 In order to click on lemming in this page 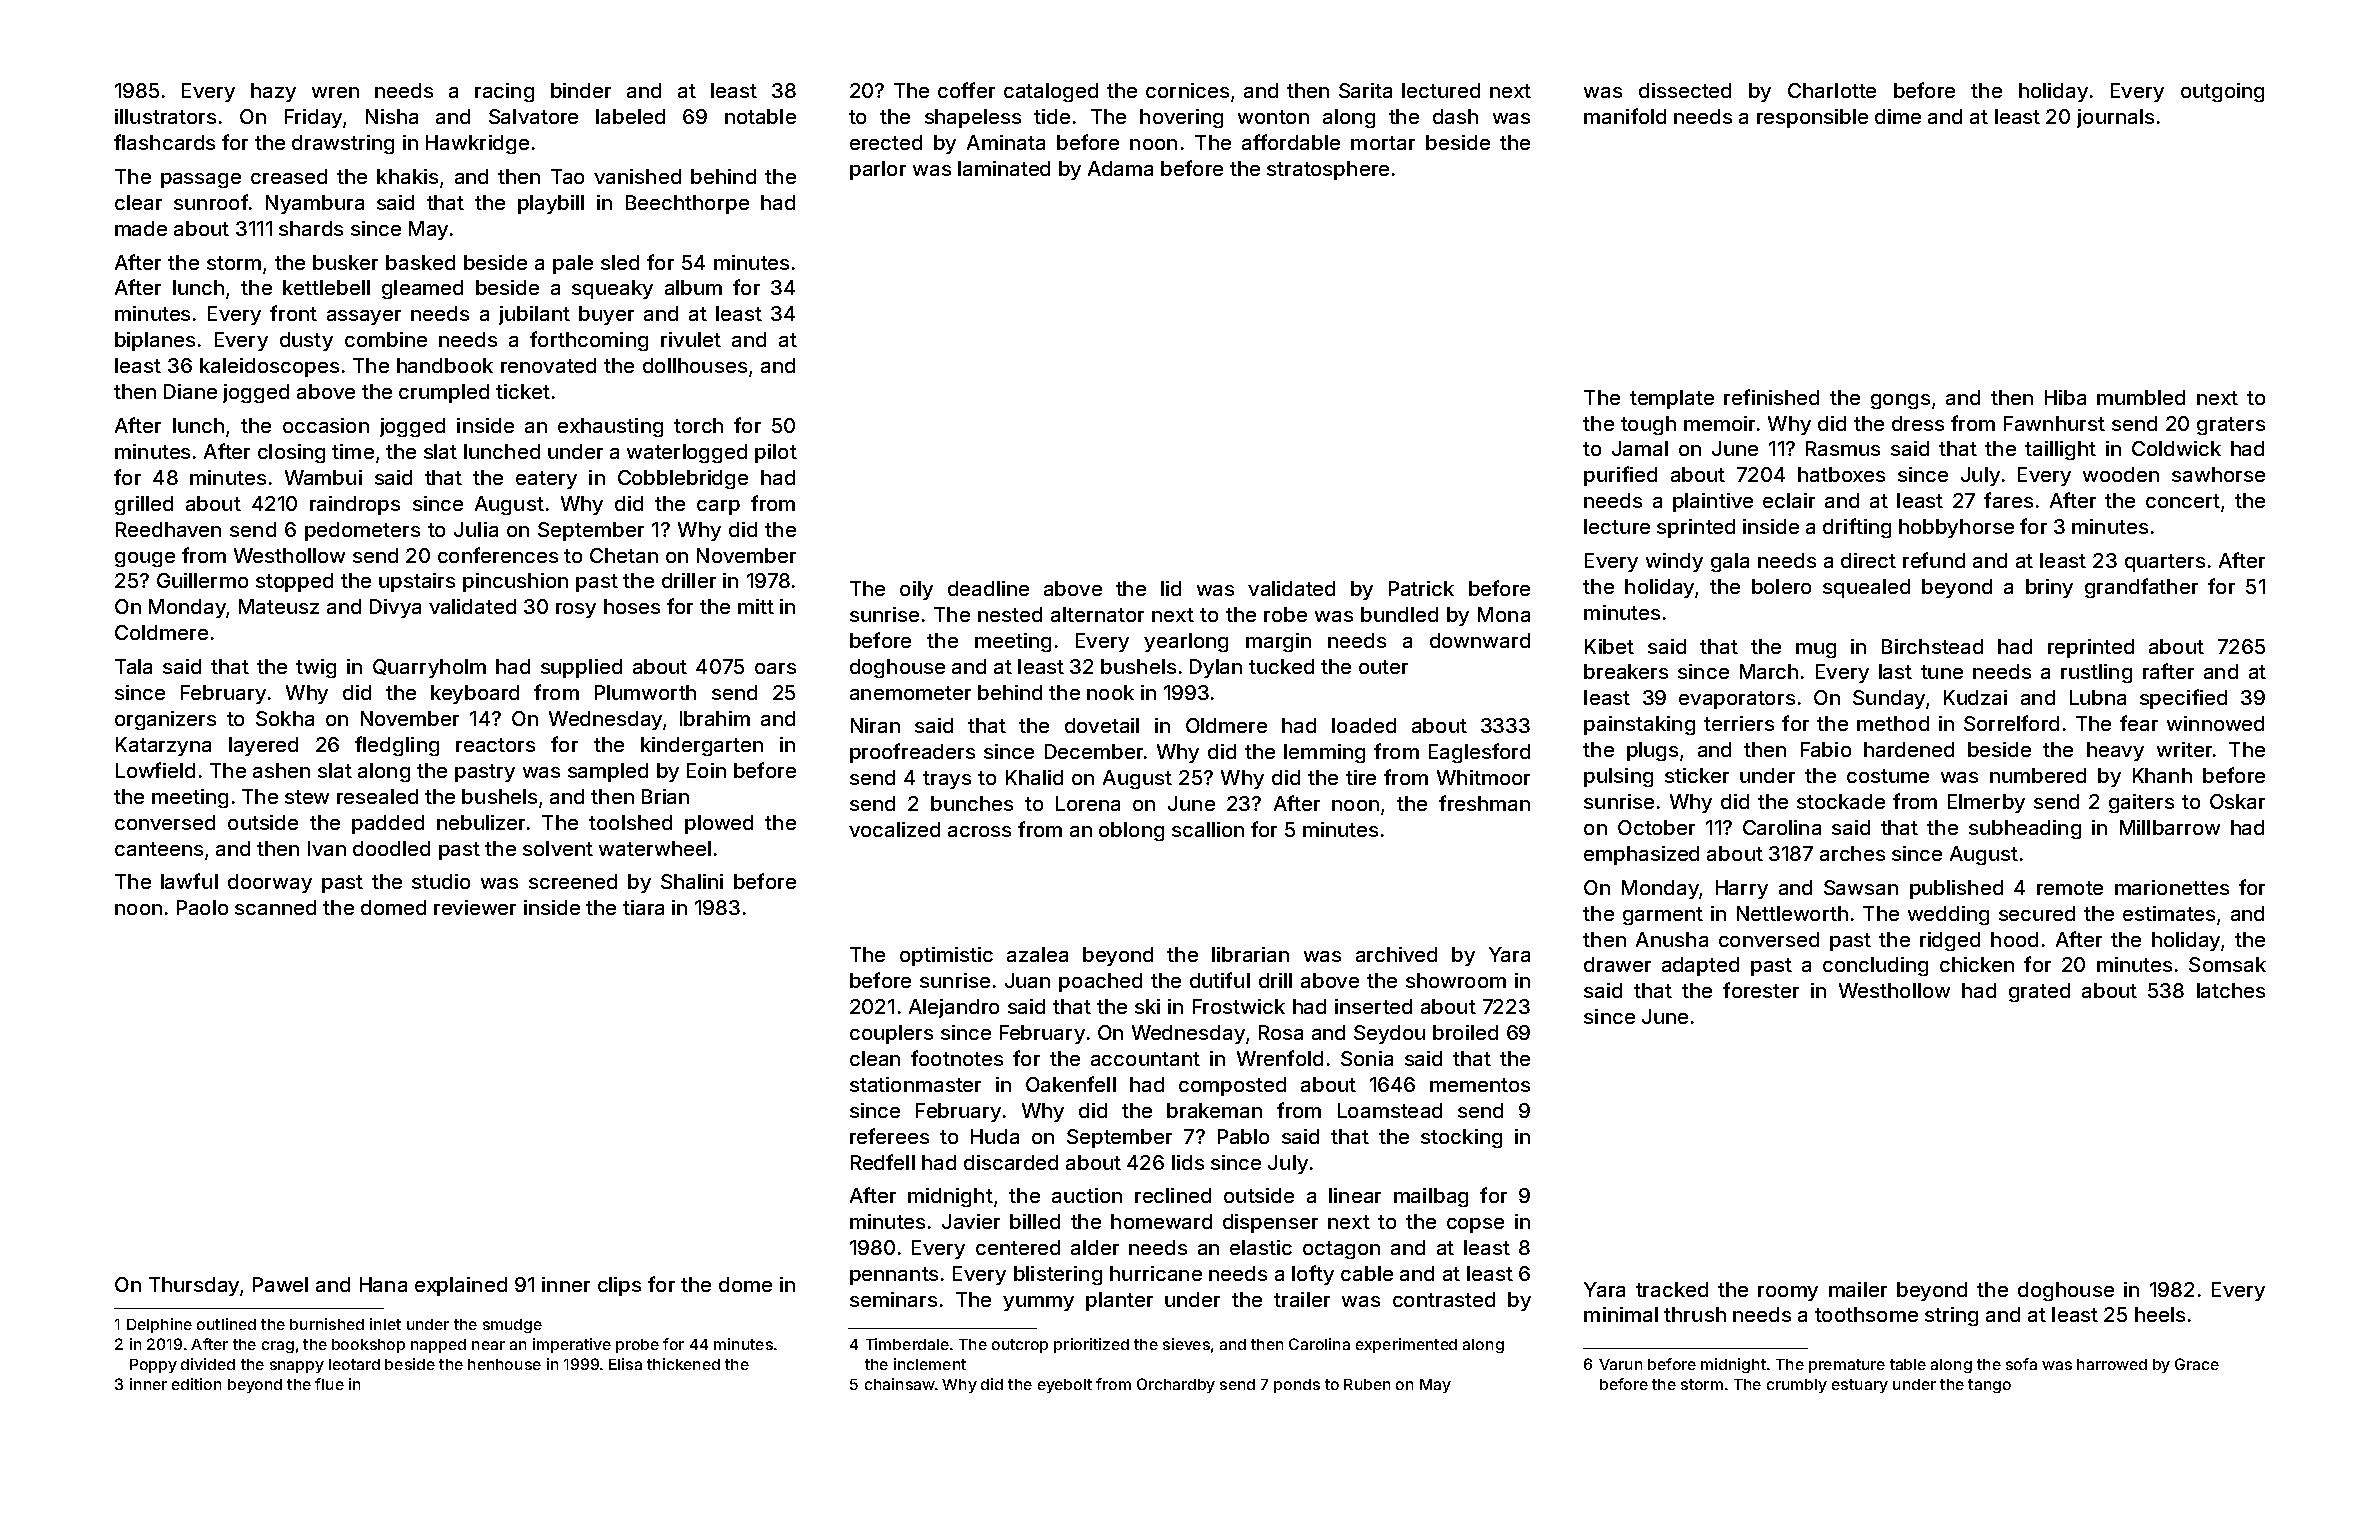, I will do `click(1324, 753)`.
